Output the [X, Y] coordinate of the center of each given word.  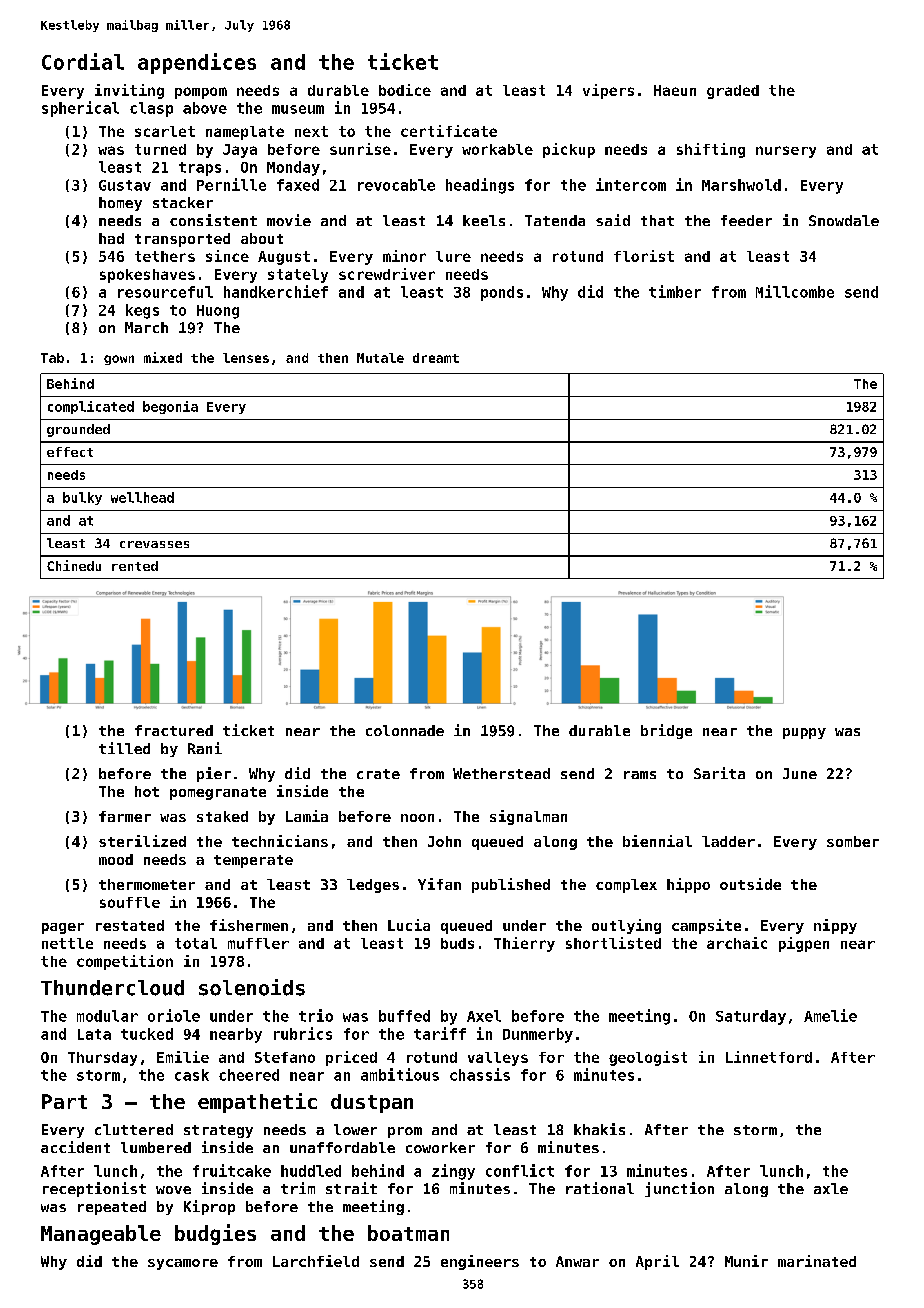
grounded [78, 430]
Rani [205, 748]
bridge [666, 731]
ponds [502, 293]
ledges [373, 886]
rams [640, 775]
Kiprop [209, 1207]
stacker [183, 202]
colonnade [405, 730]
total [196, 943]
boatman [408, 1233]
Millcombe [795, 291]
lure [453, 256]
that [657, 220]
